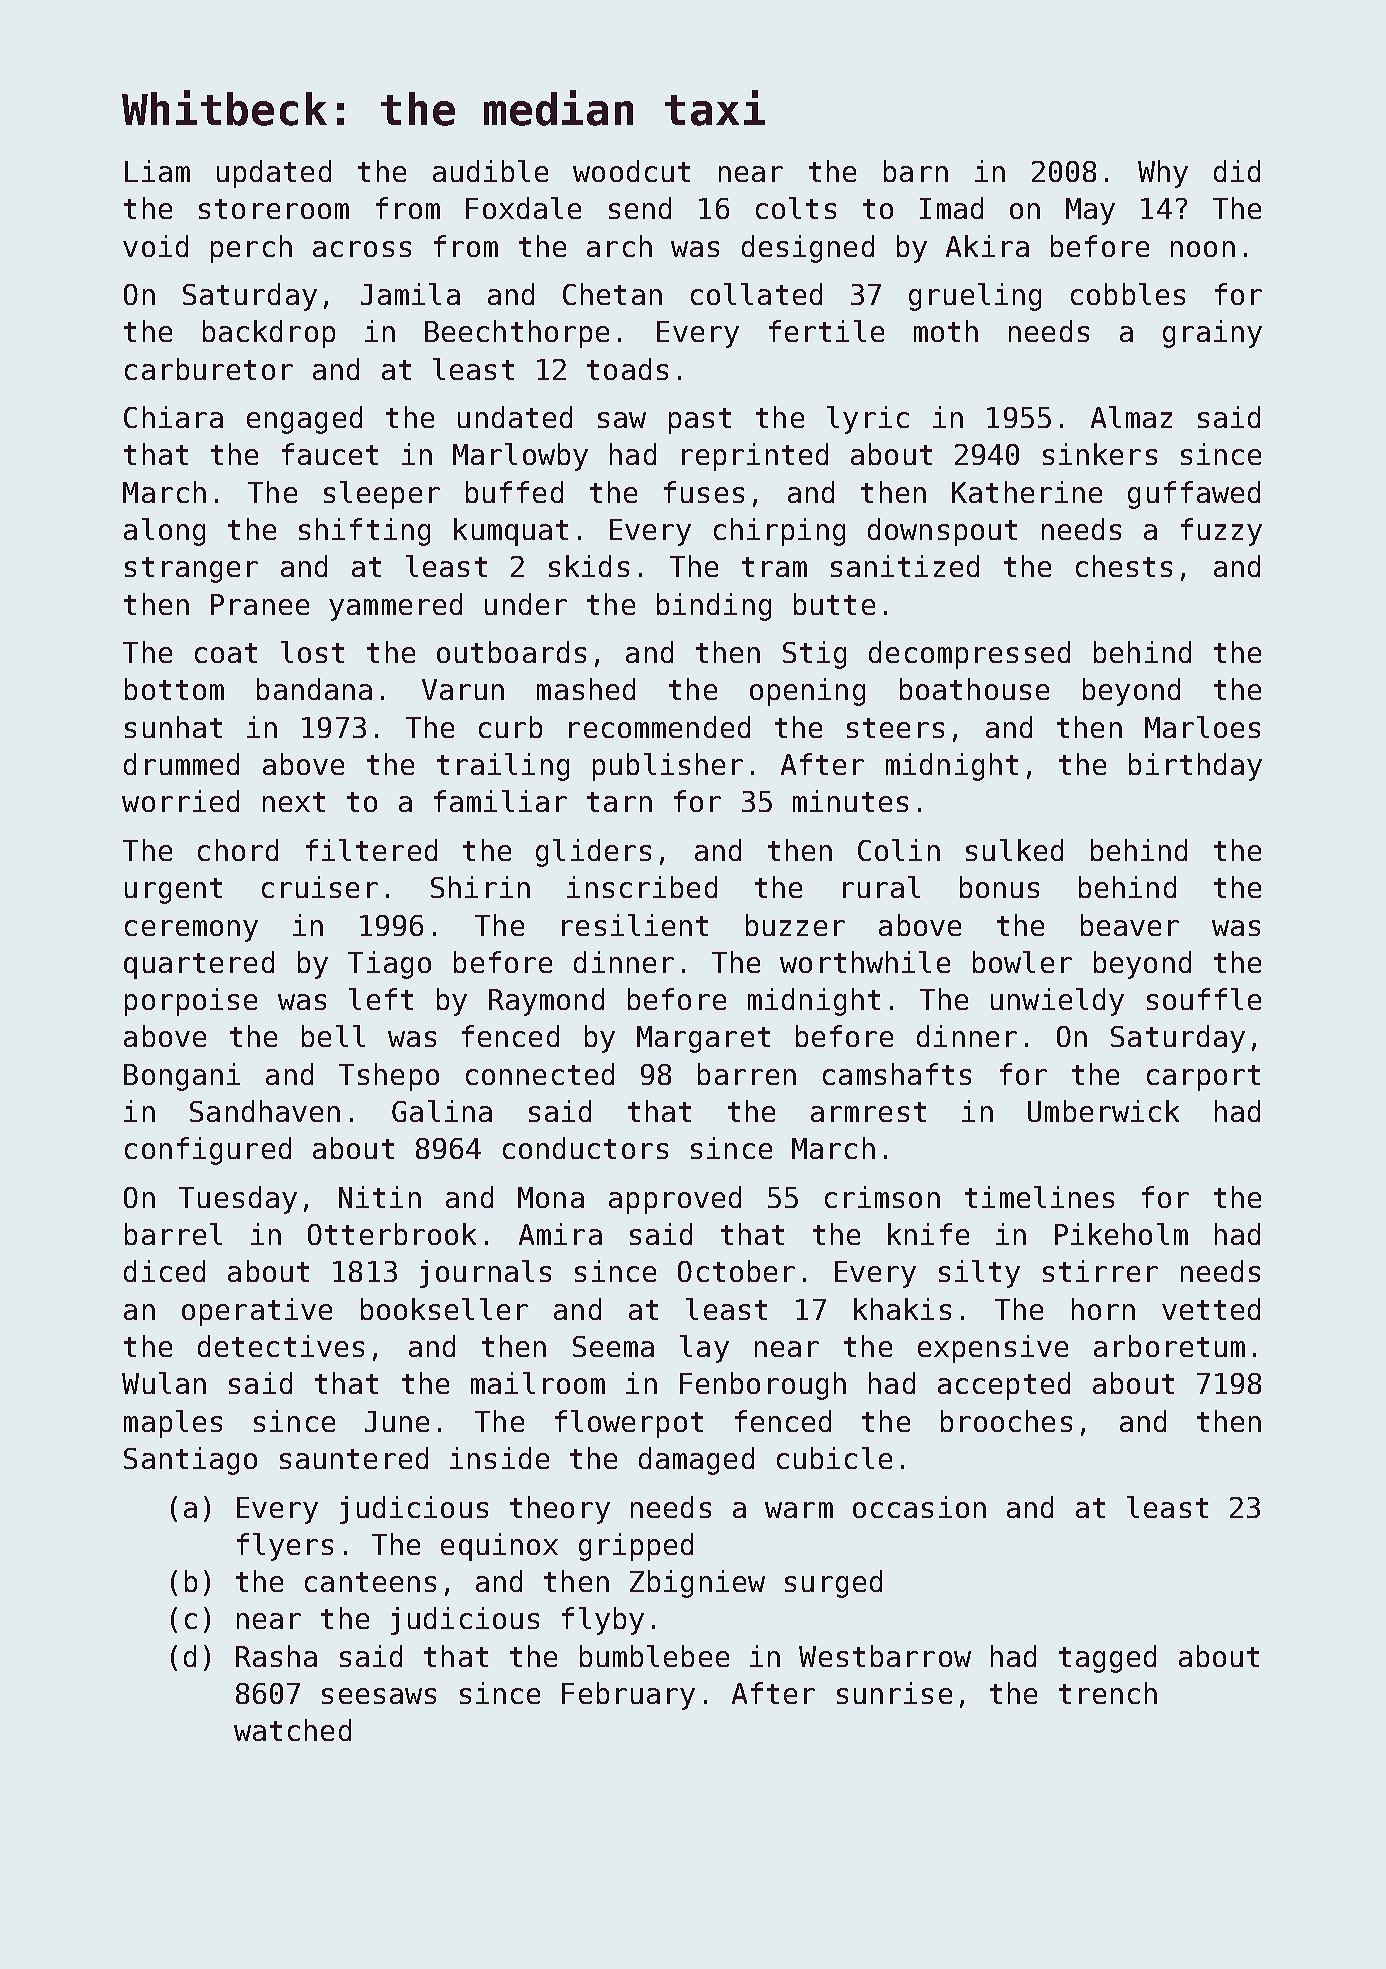  Describe the element at coordinates (292, 1730) in the document. I see `watched` at that location.
